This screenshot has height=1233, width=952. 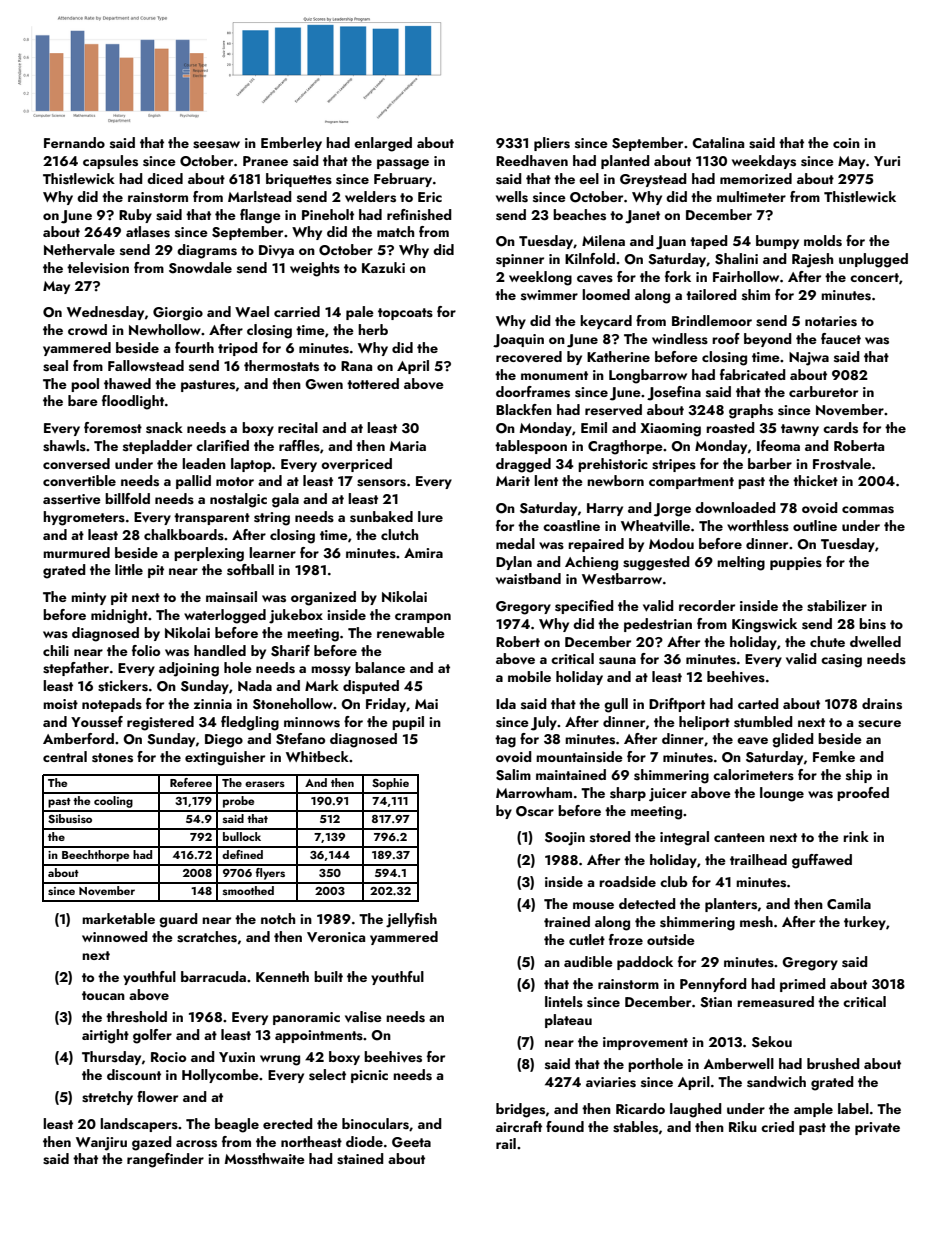 What do you see at coordinates (200, 268) in the screenshot?
I see `Snowdale` at bounding box center [200, 268].
